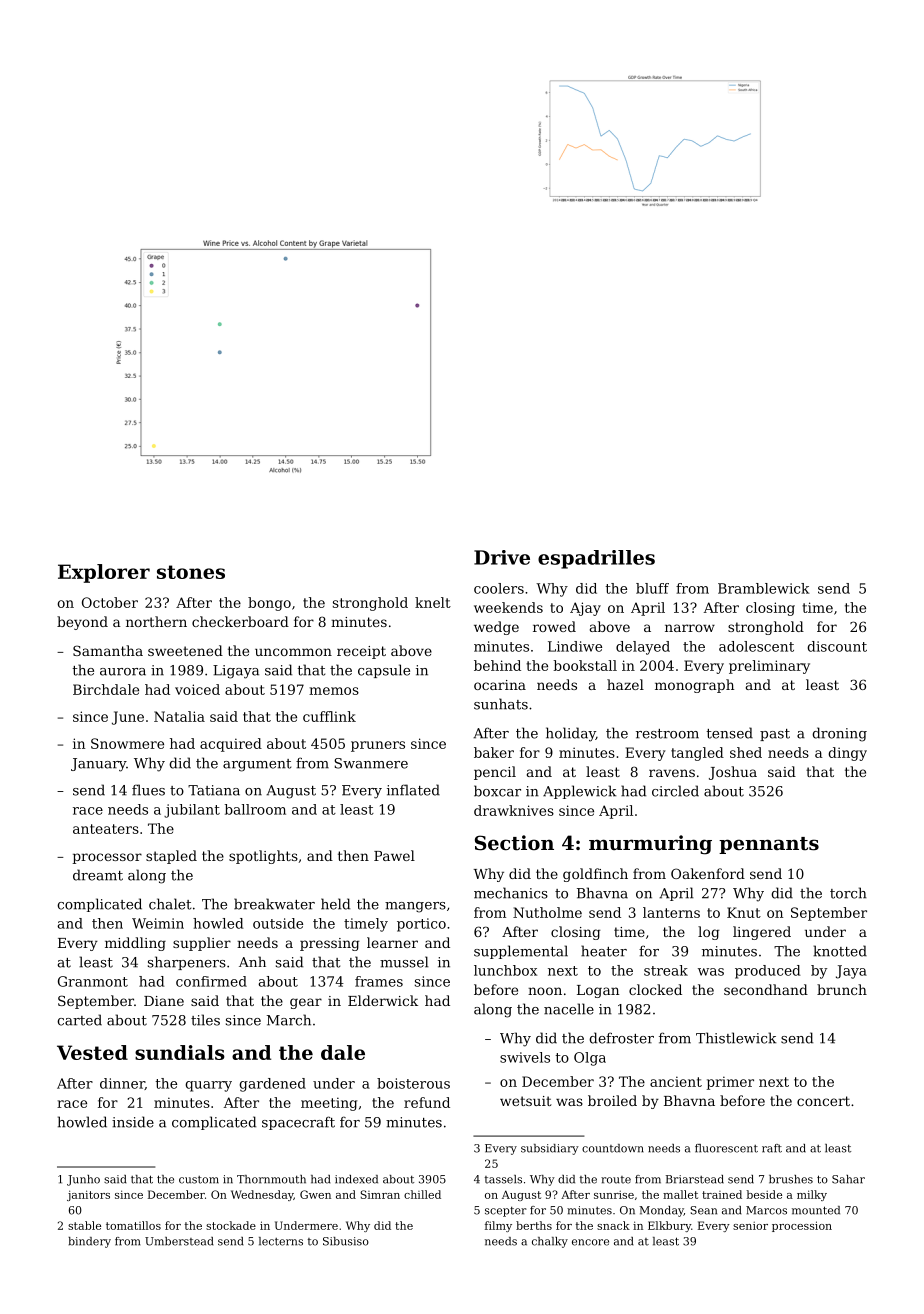  I want to click on Drive, so click(502, 557).
